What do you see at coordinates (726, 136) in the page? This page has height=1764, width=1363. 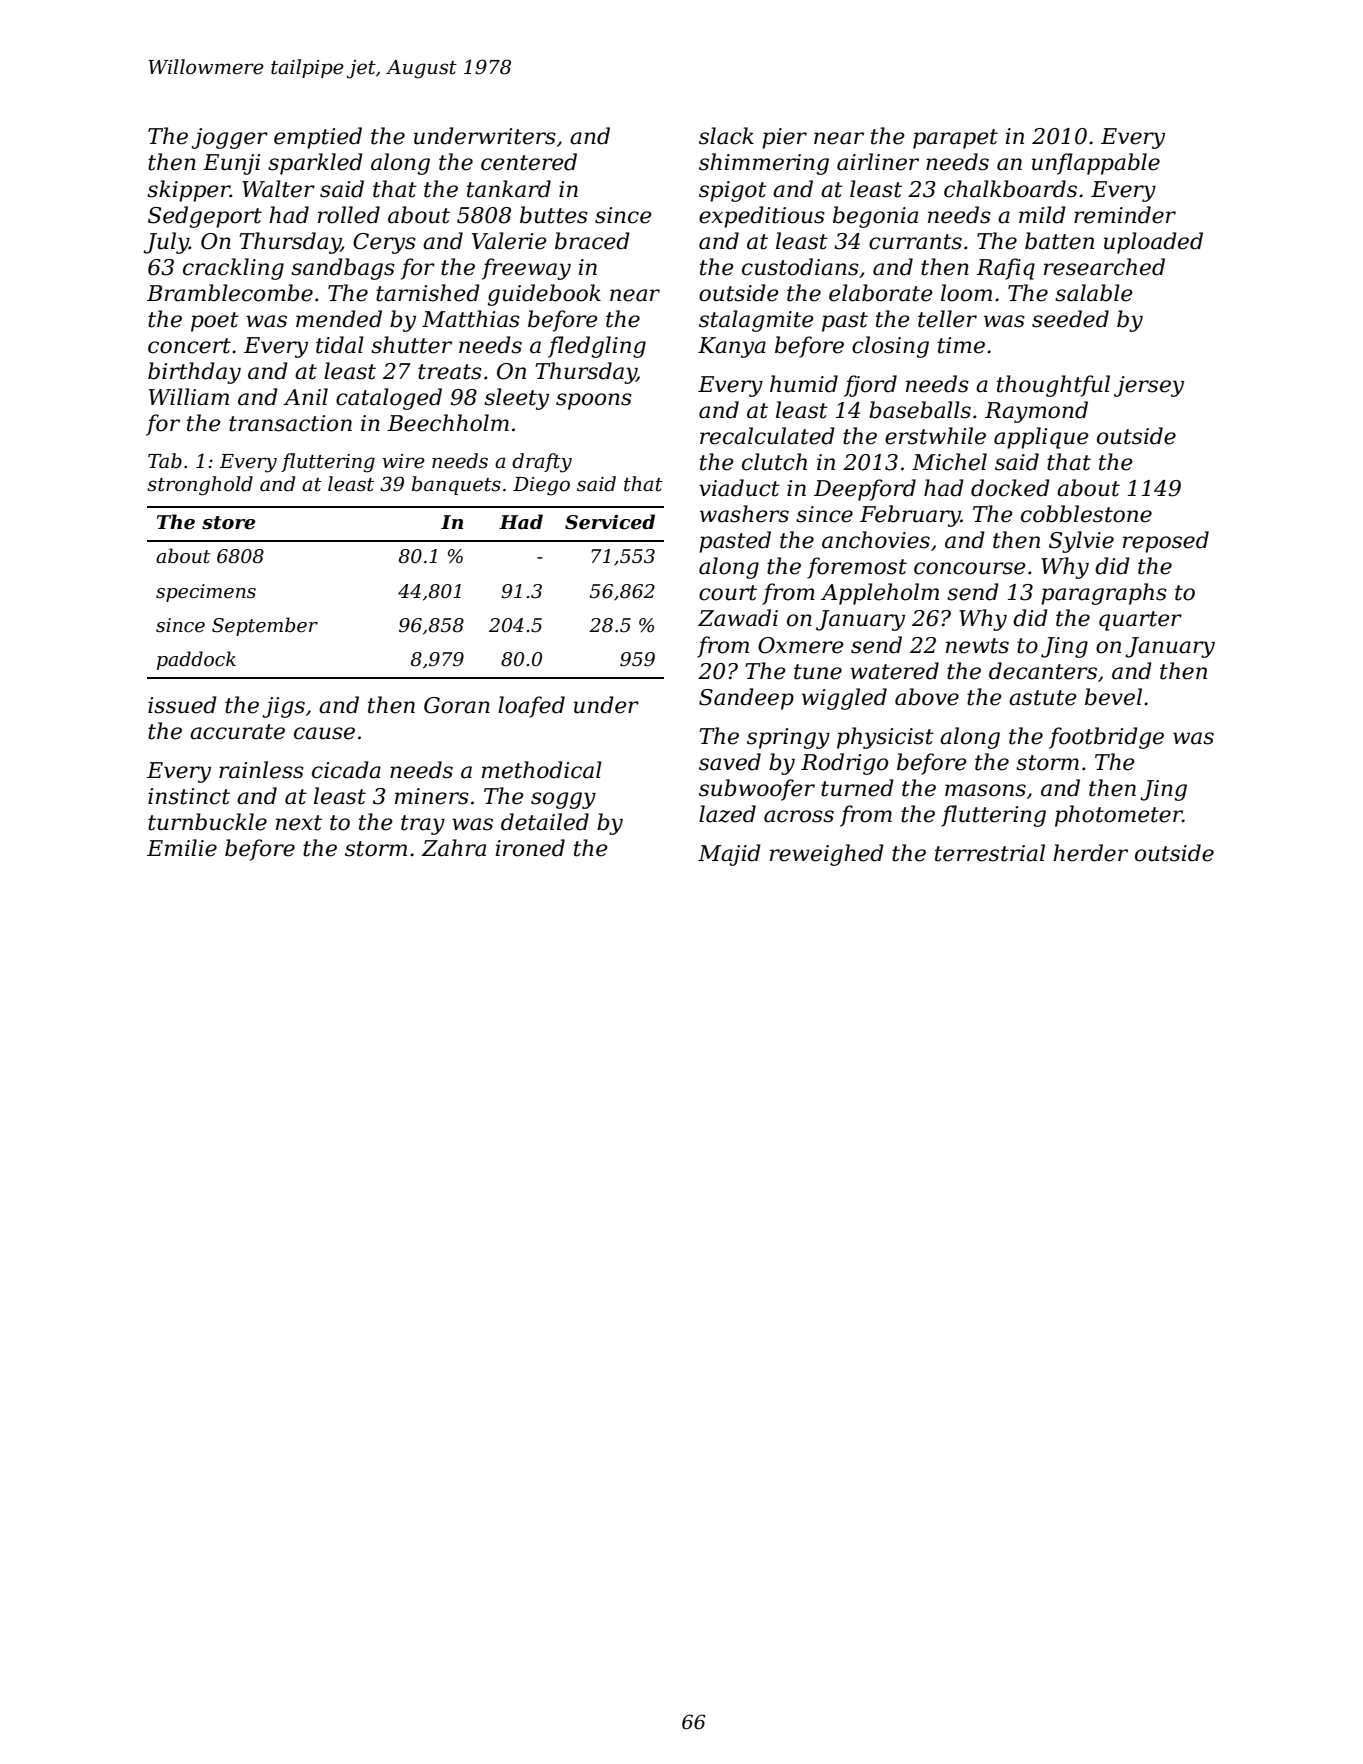 I see `slack` at bounding box center [726, 136].
